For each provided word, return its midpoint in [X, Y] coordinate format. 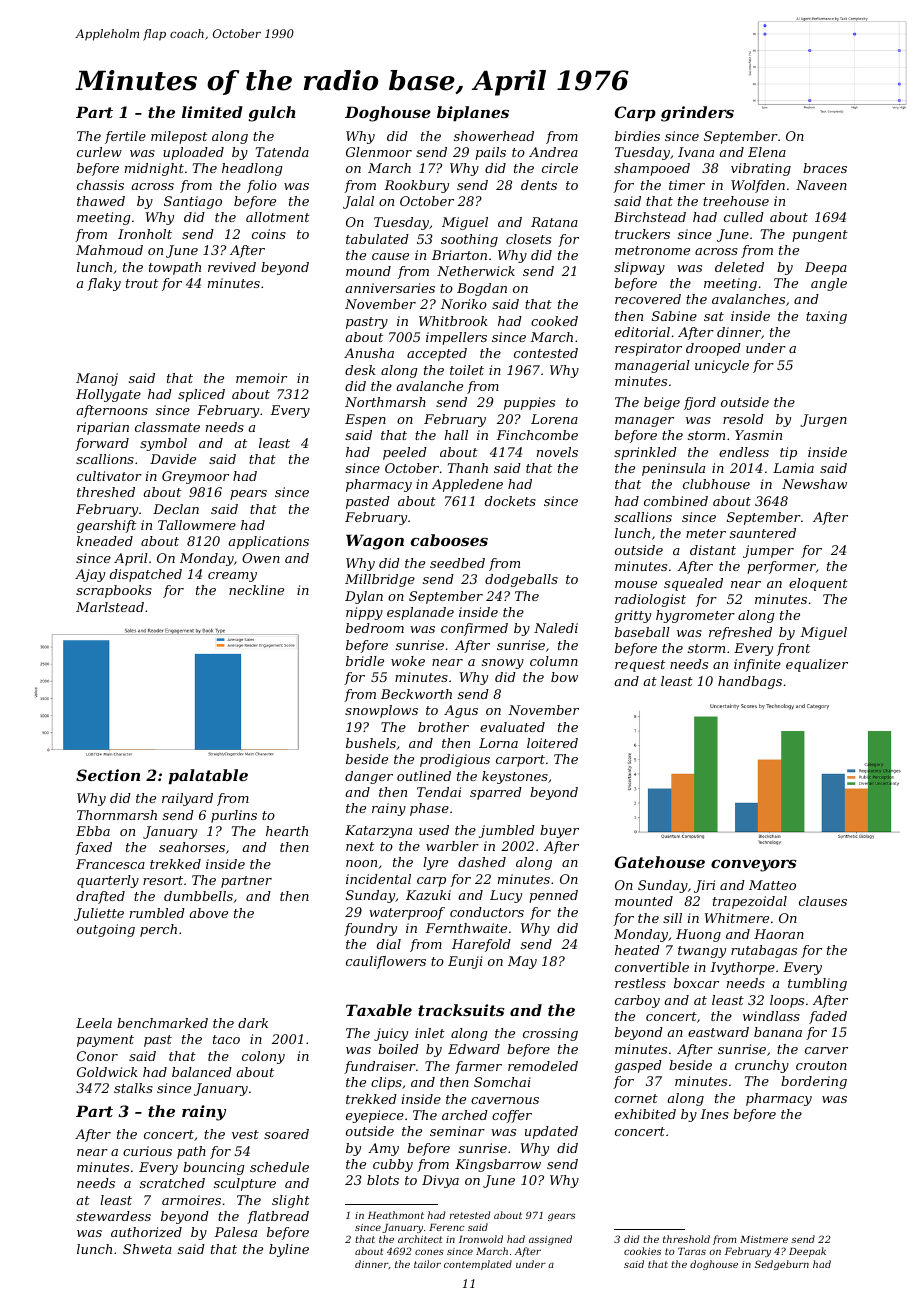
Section [108, 775]
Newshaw [814, 484]
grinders [697, 114]
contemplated [478, 1265]
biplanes [473, 113]
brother [443, 727]
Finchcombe [537, 435]
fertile [125, 137]
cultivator [109, 476]
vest [245, 1134]
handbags [750, 682]
